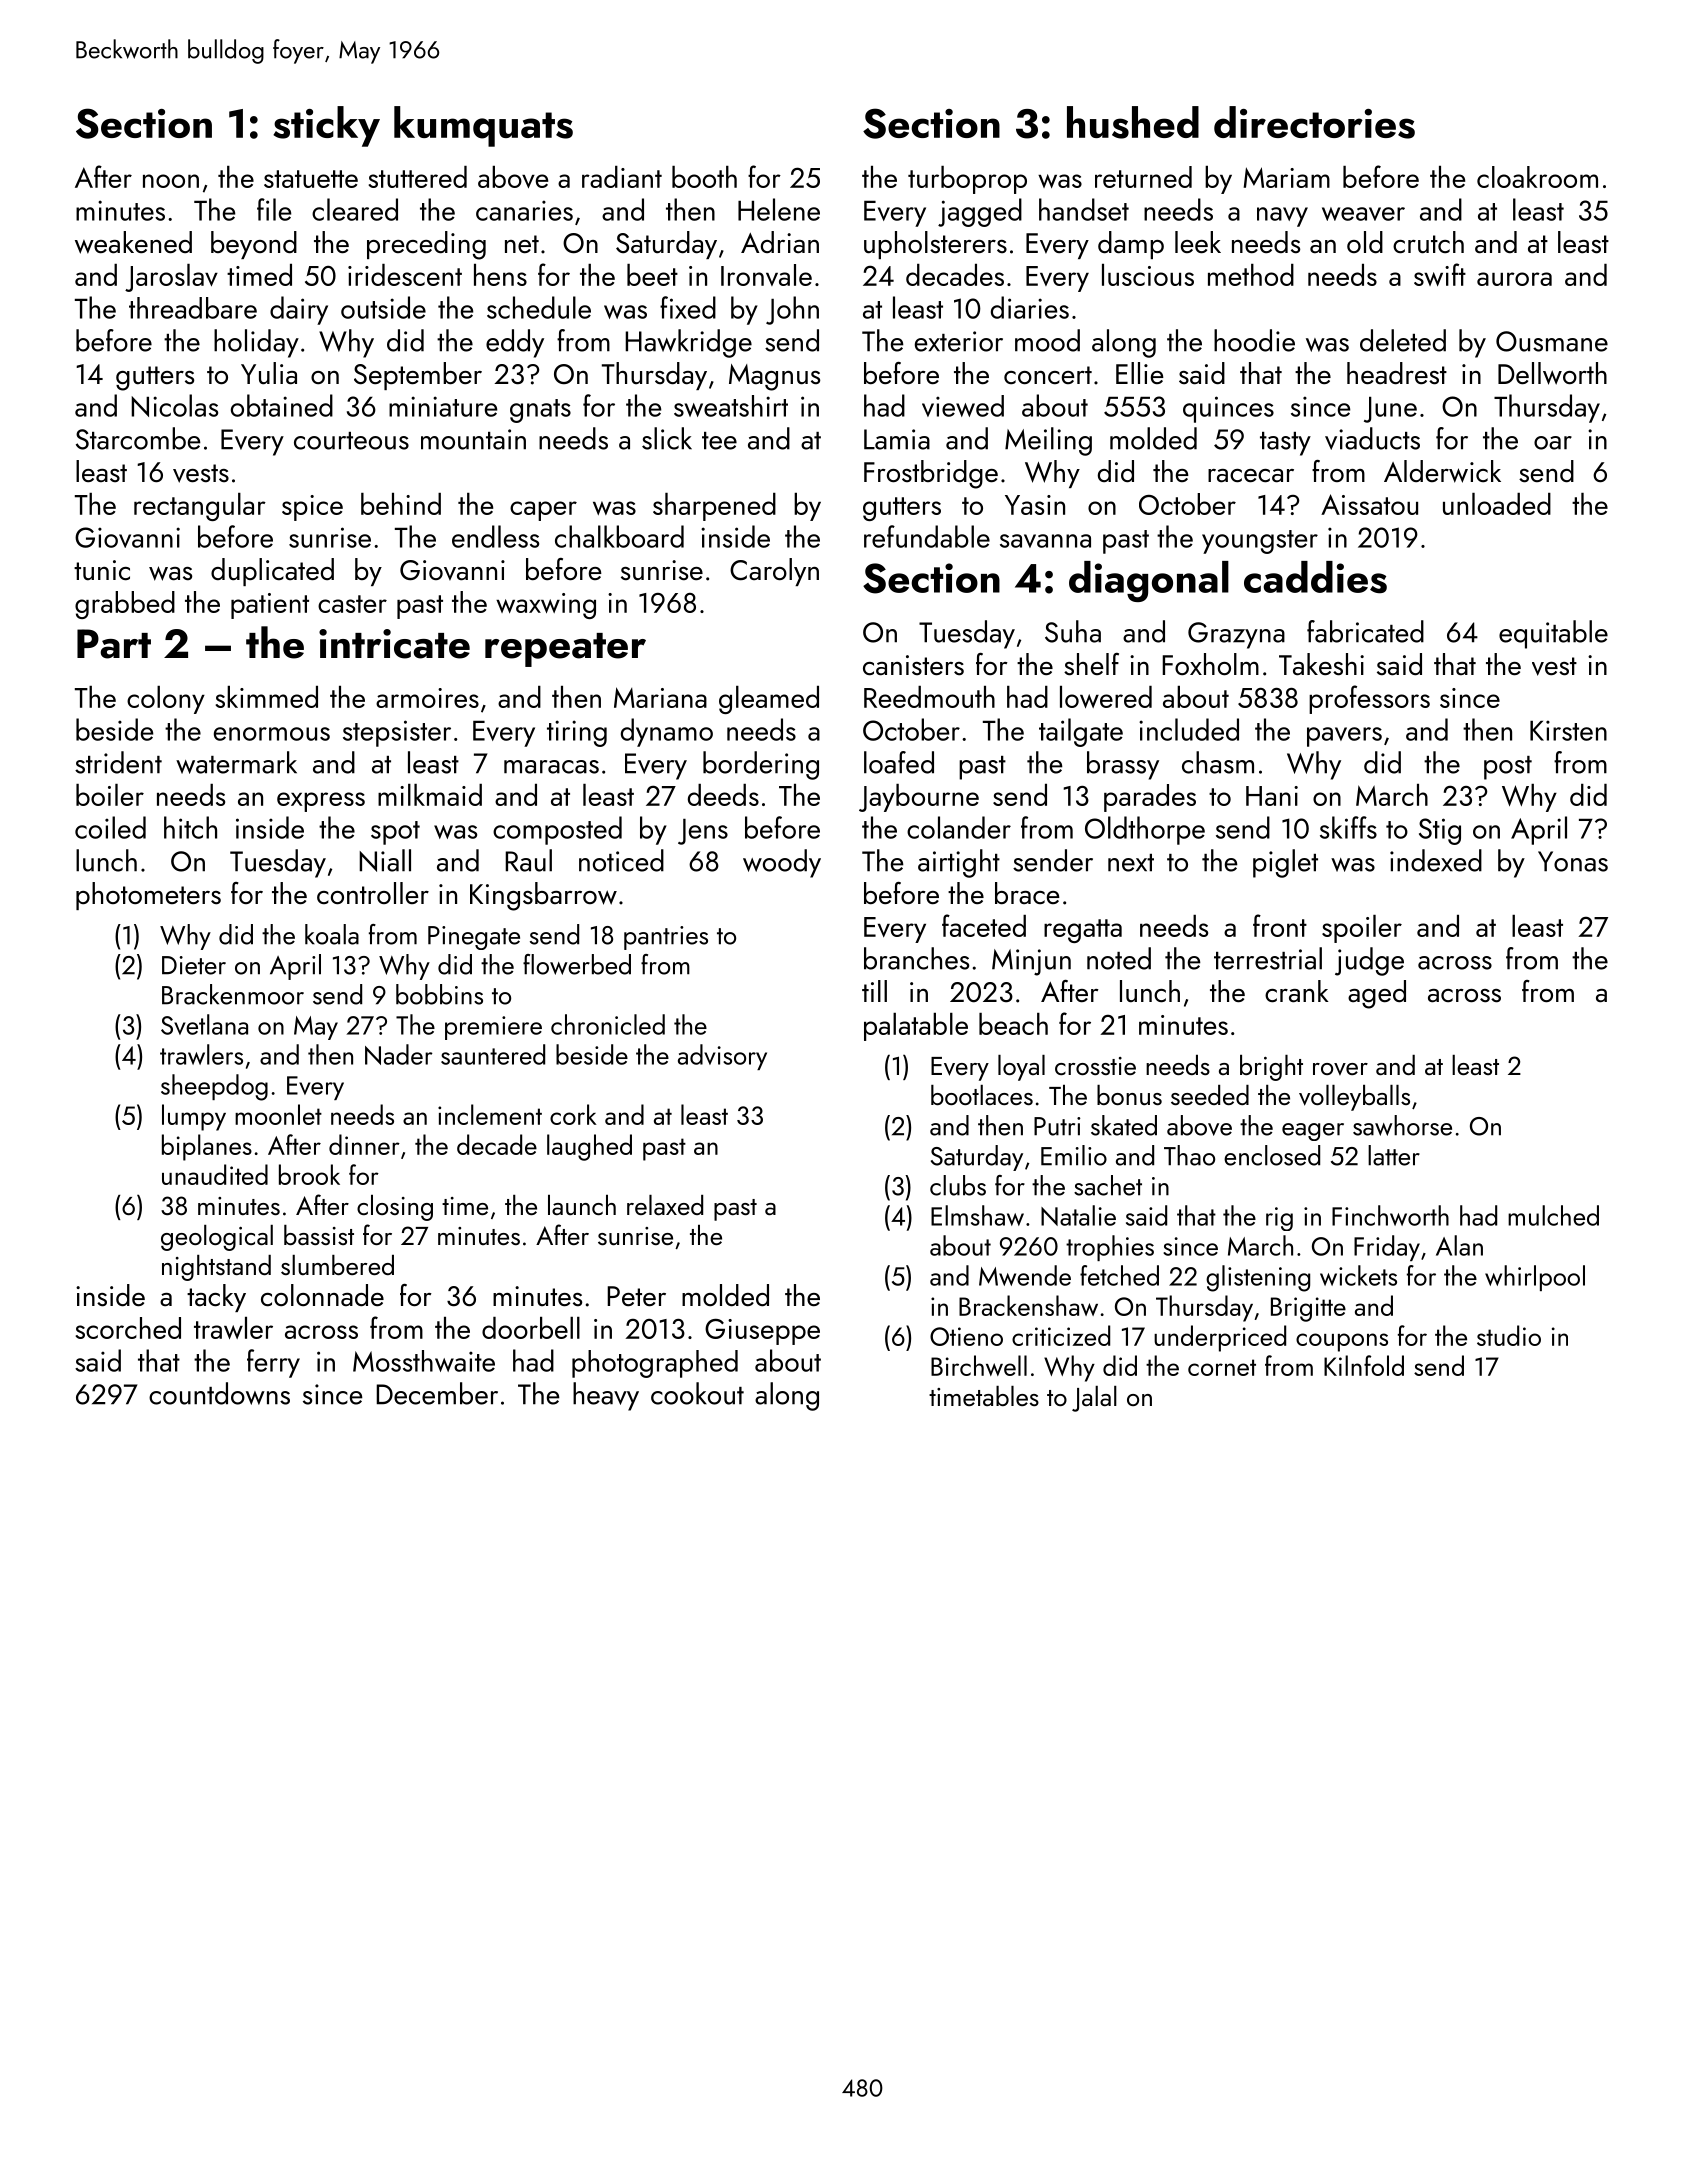 The width and height of the image is (1683, 2178). I want to click on scorched, so click(128, 1328).
